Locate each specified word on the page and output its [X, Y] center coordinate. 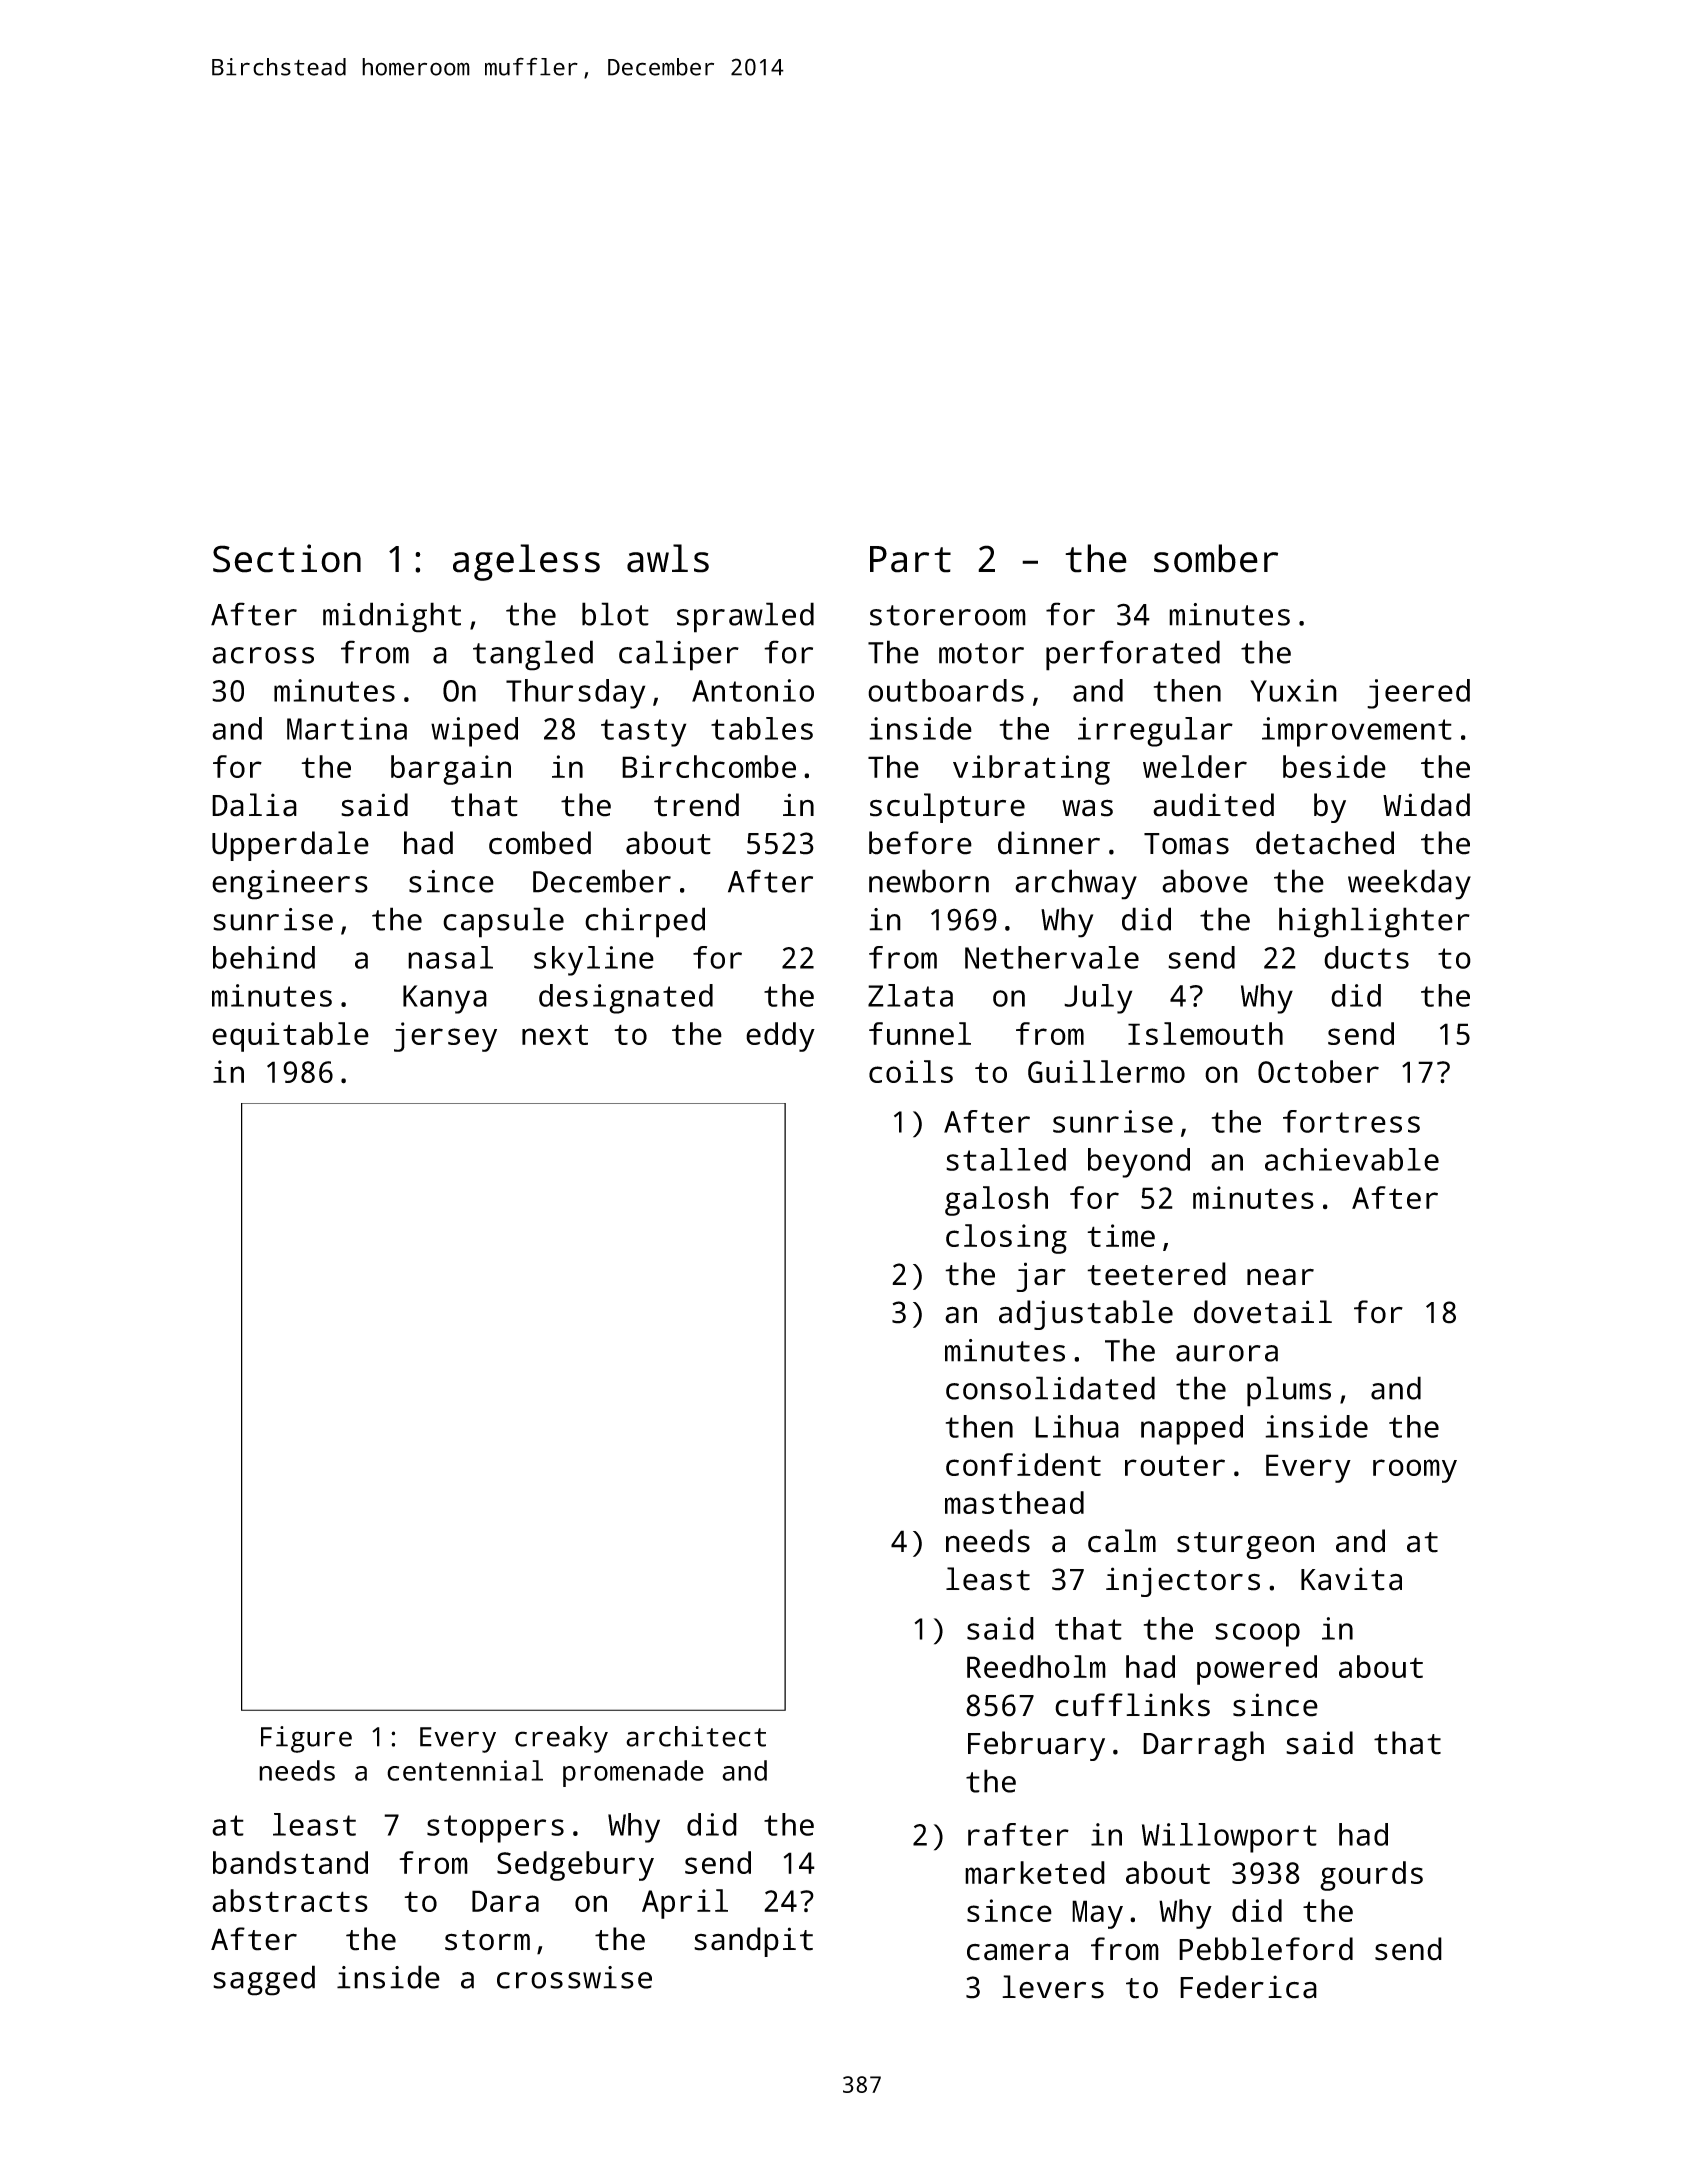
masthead [1014, 1502]
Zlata [910, 995]
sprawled [745, 617]
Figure [306, 1739]
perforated [1133, 655]
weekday [1409, 884]
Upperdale [290, 846]
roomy [1415, 1471]
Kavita [1351, 1579]
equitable [290, 1037]
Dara [505, 1901]
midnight [392, 617]
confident [1023, 1464]
